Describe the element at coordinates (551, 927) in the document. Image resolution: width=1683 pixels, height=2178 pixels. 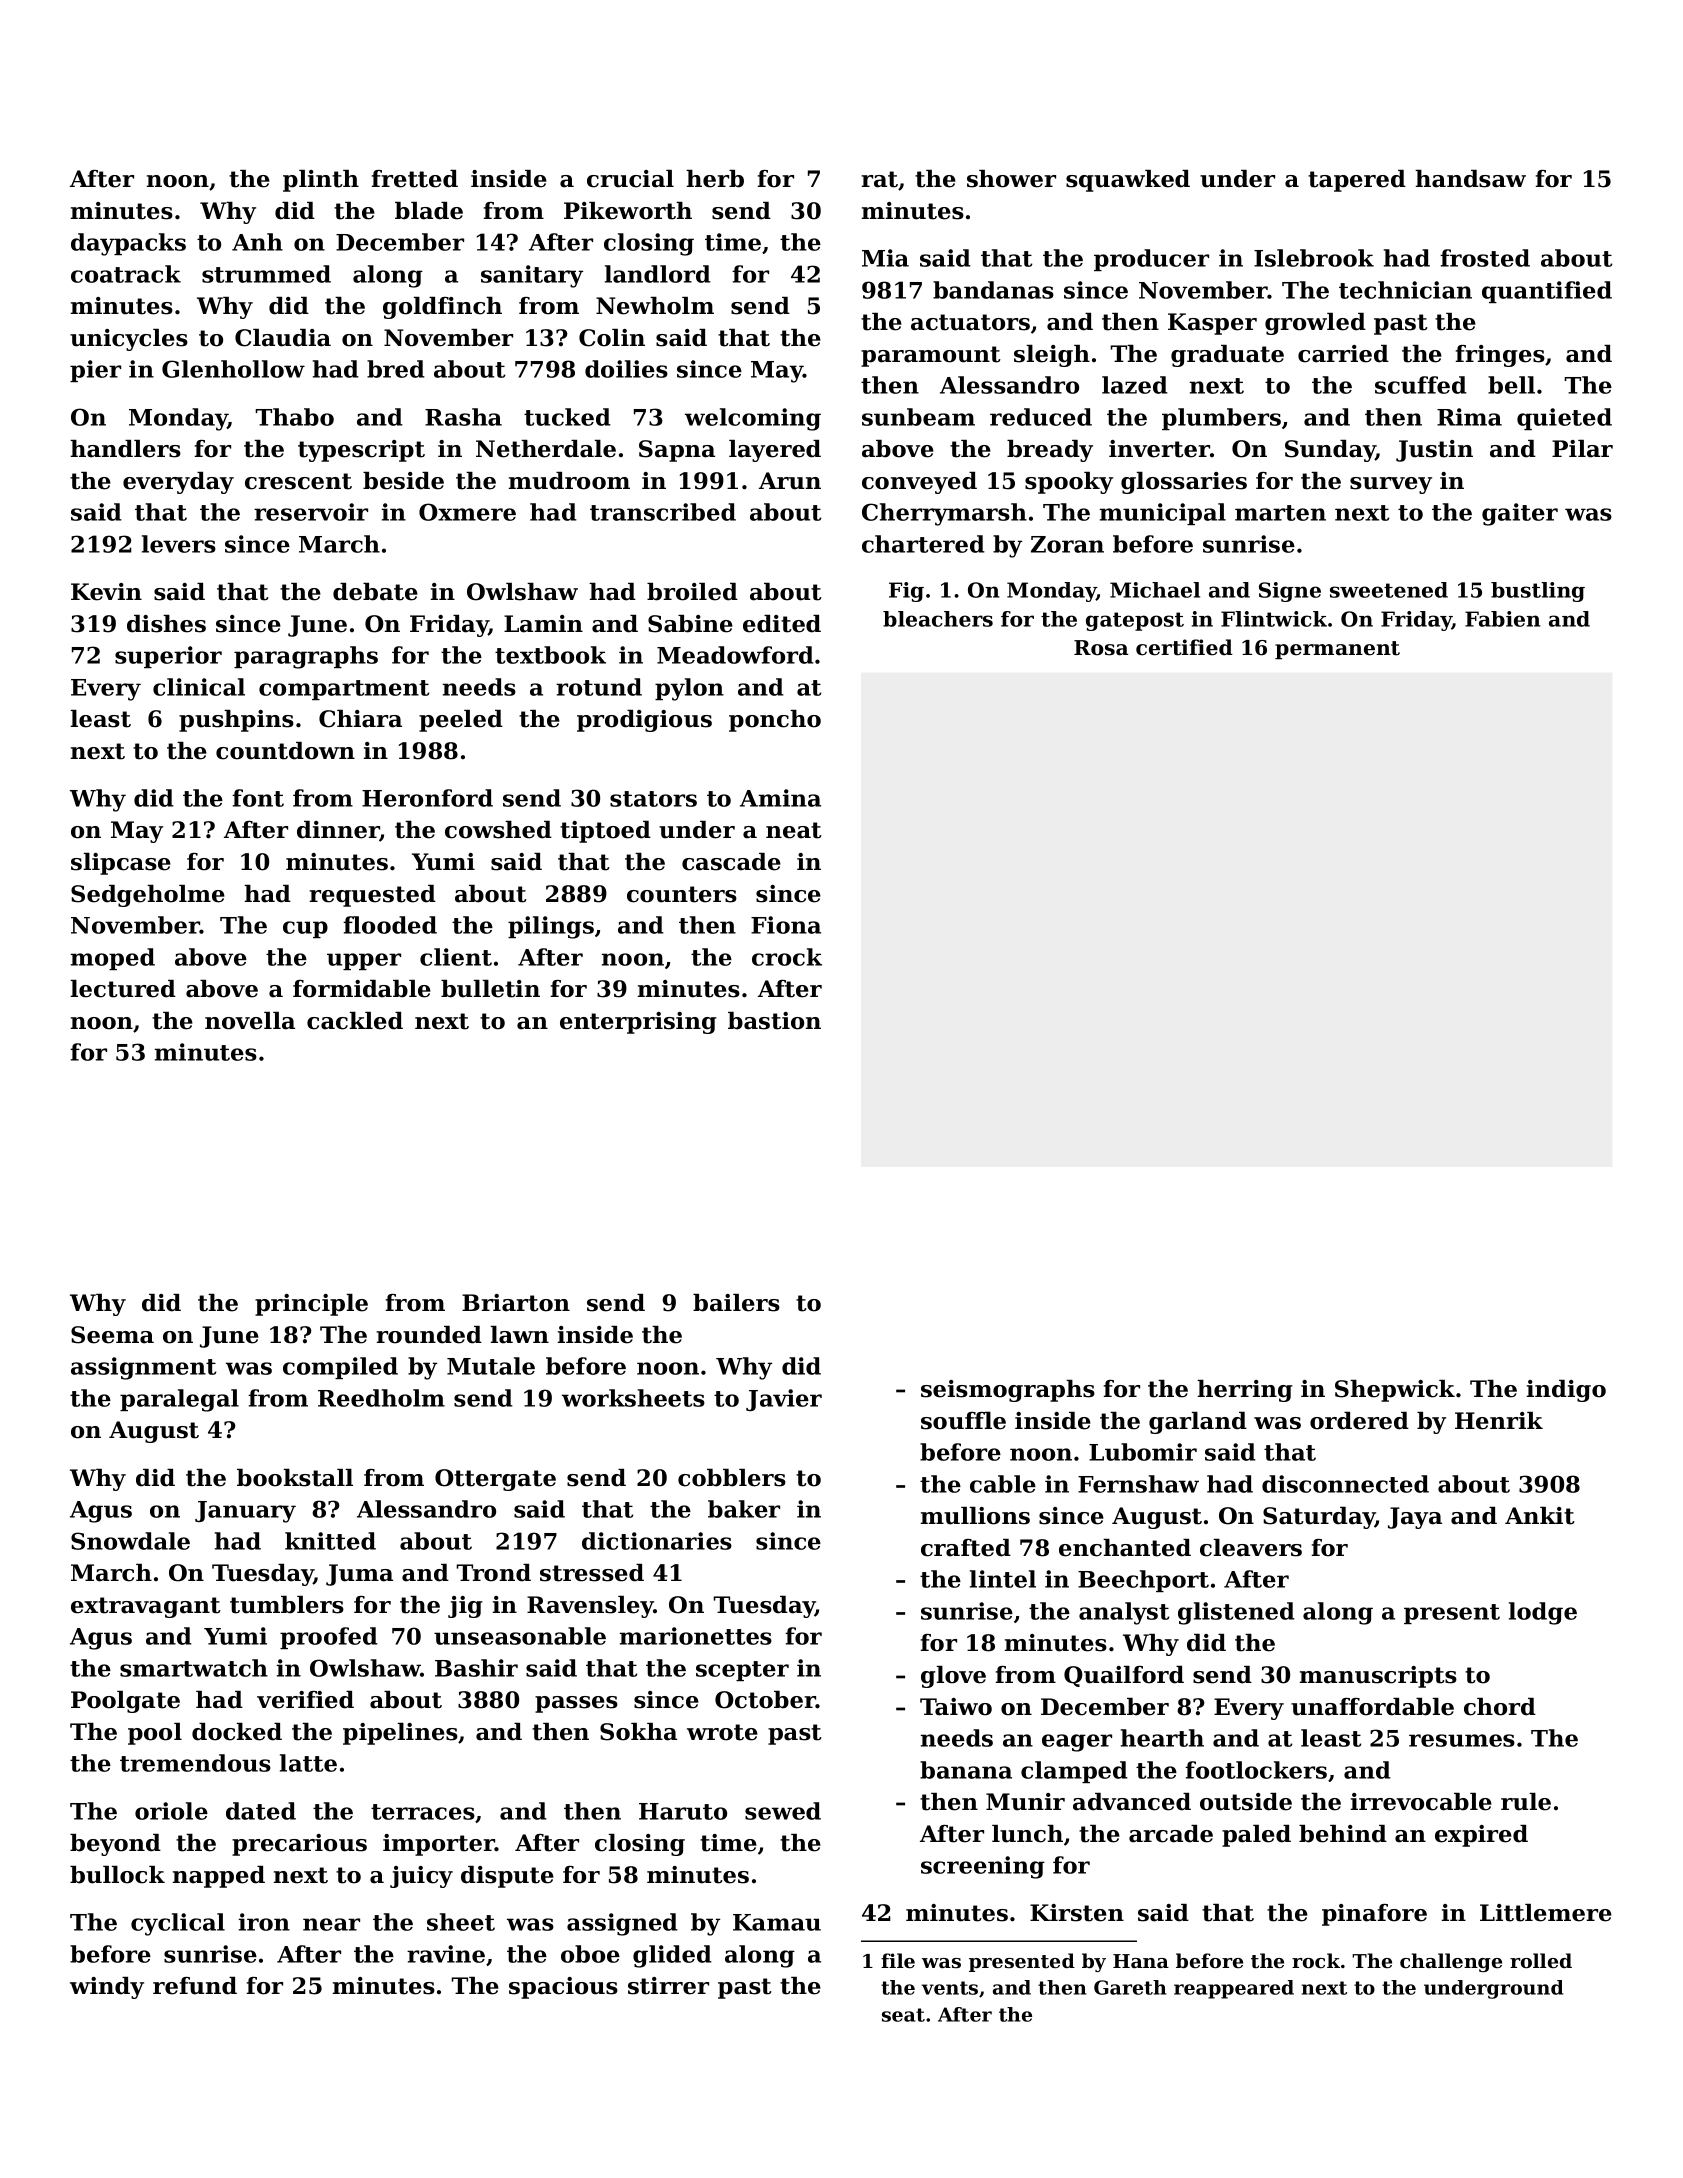
I see `pilings` at that location.
